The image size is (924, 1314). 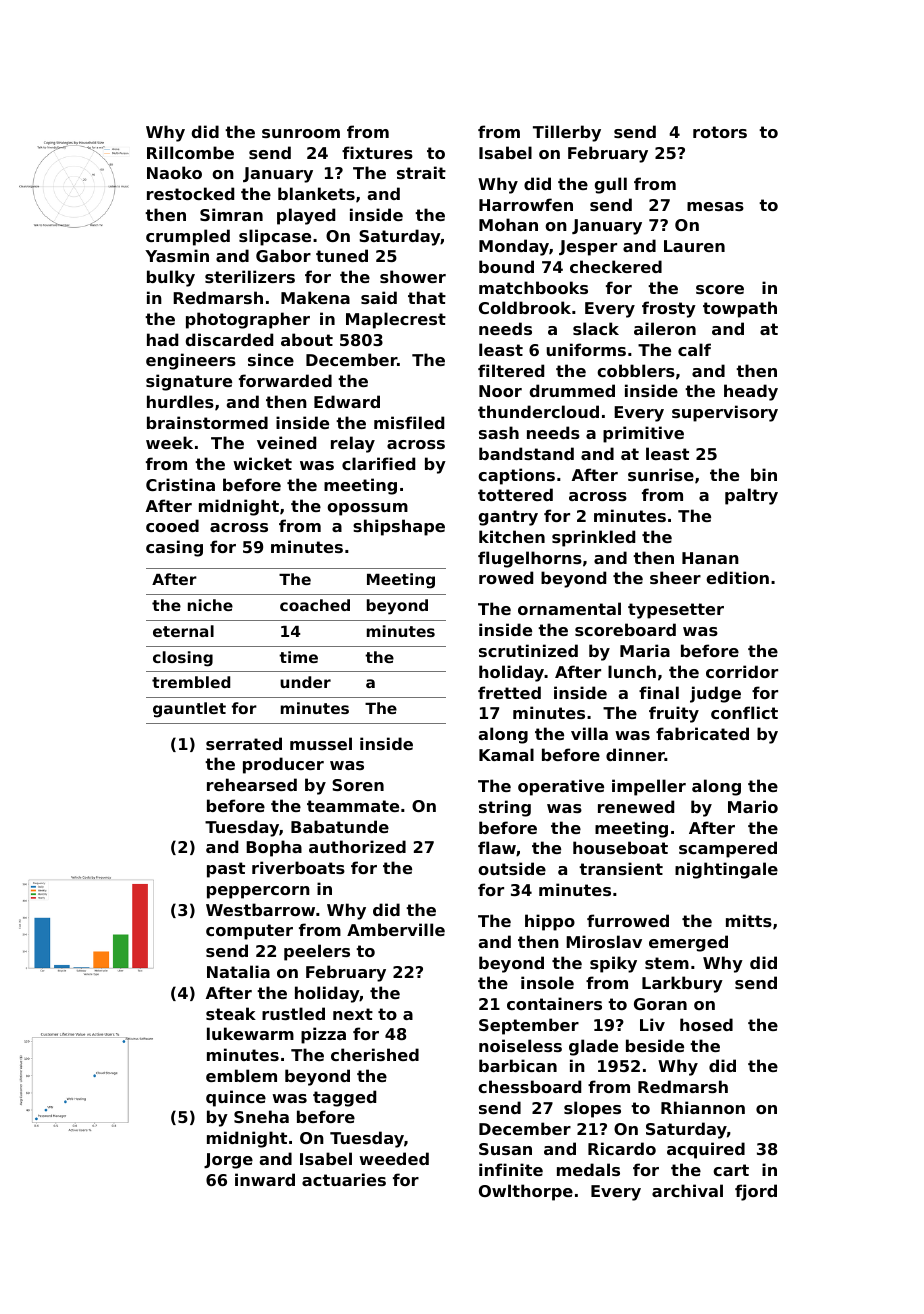 I want to click on fjord, so click(x=756, y=1192).
